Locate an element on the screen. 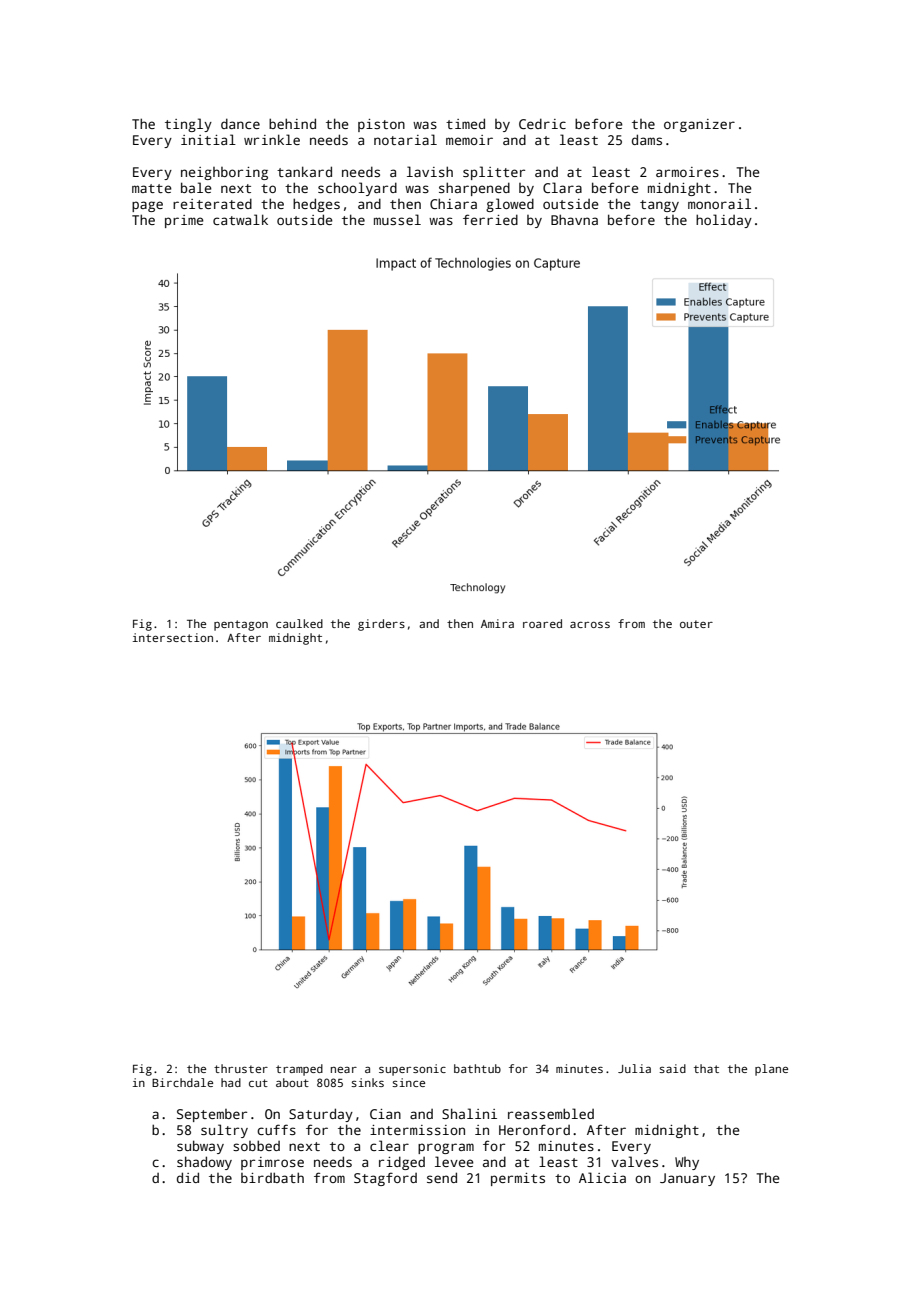 The height and width of the screenshot is (1314, 924). tingly is located at coordinates (188, 125).
